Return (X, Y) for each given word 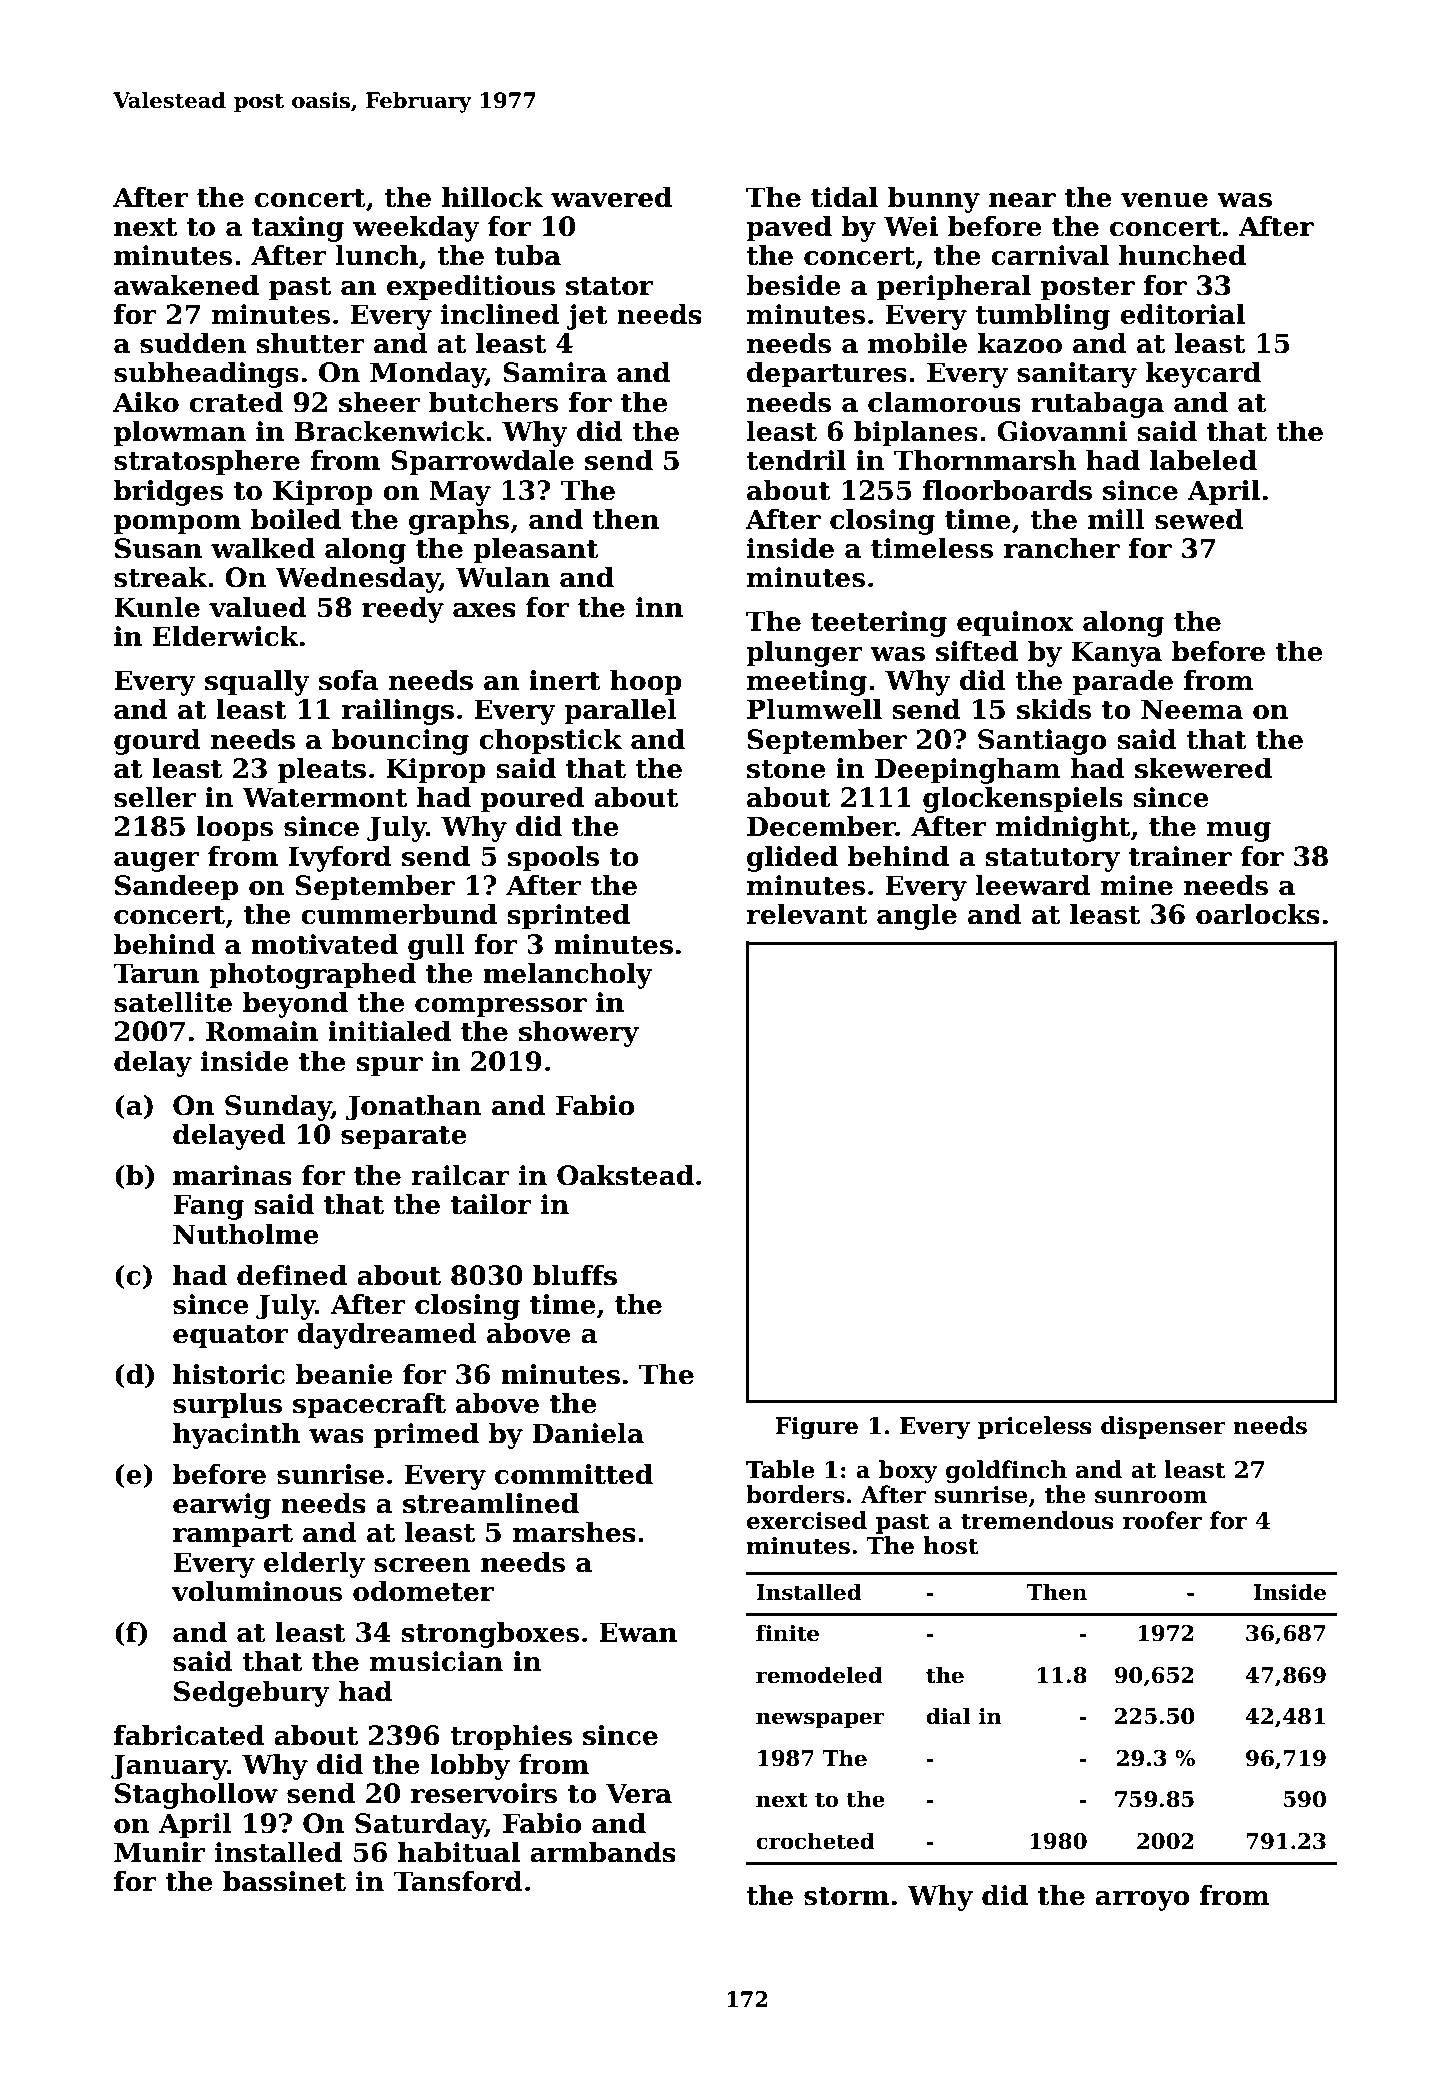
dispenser (1163, 1427)
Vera (639, 1793)
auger (156, 862)
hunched (1182, 255)
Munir (159, 1852)
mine (1137, 885)
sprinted (568, 917)
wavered (611, 197)
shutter (310, 343)
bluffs (575, 1275)
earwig (222, 1506)
